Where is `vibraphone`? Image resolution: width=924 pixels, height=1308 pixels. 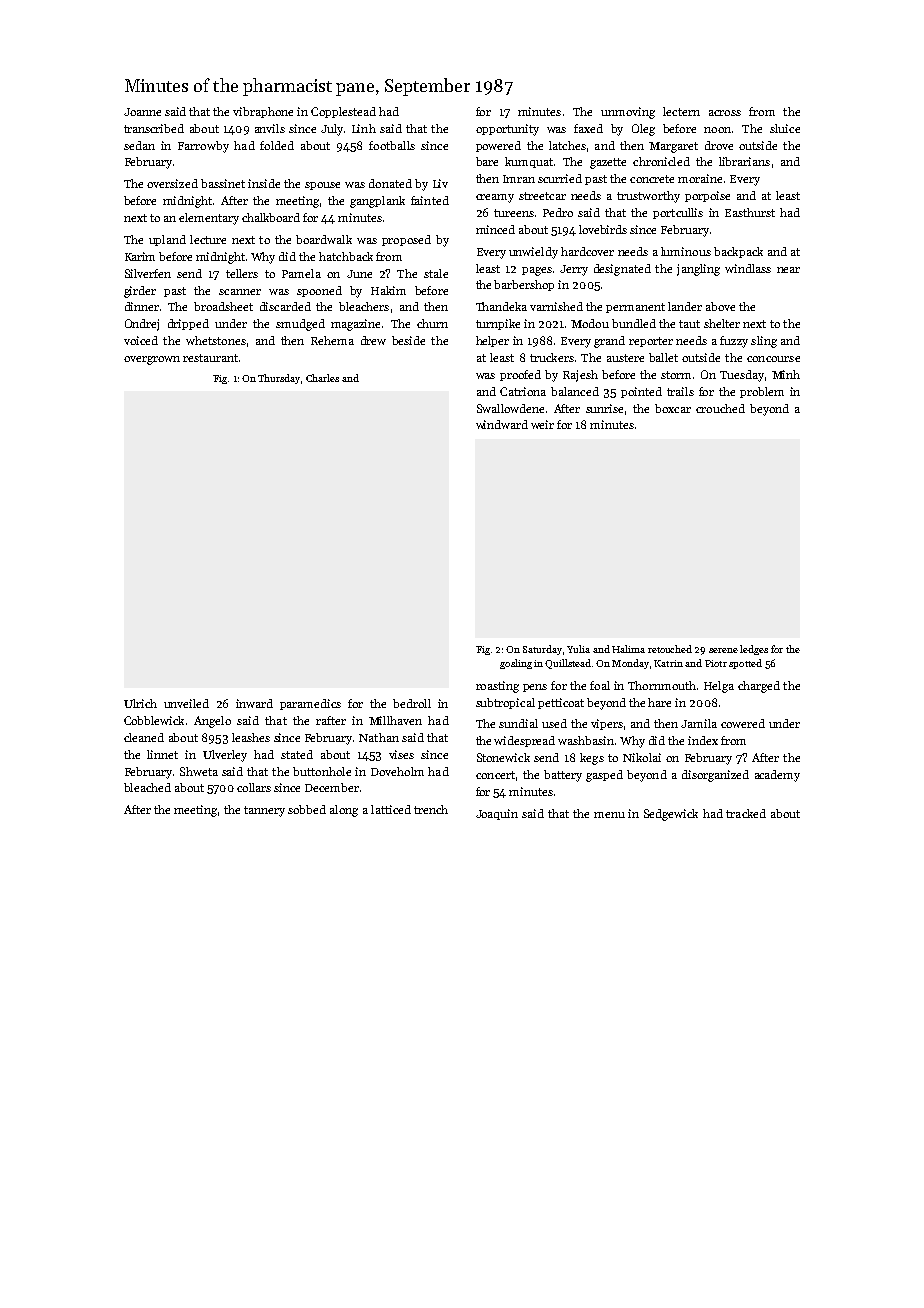
vibraphone is located at coordinates (263, 112).
